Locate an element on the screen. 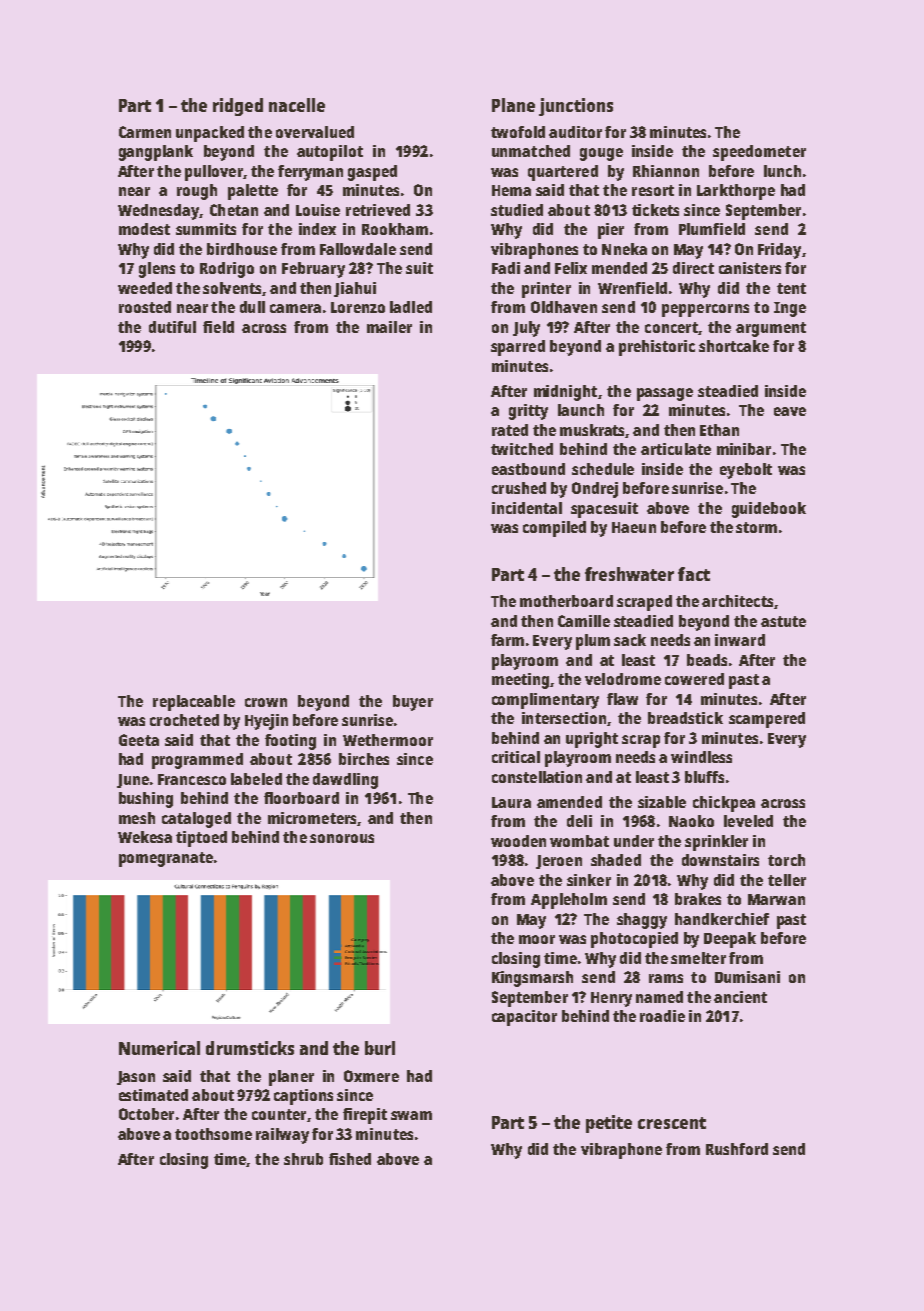 The width and height of the screenshot is (924, 1311). printer is located at coordinates (546, 290).
